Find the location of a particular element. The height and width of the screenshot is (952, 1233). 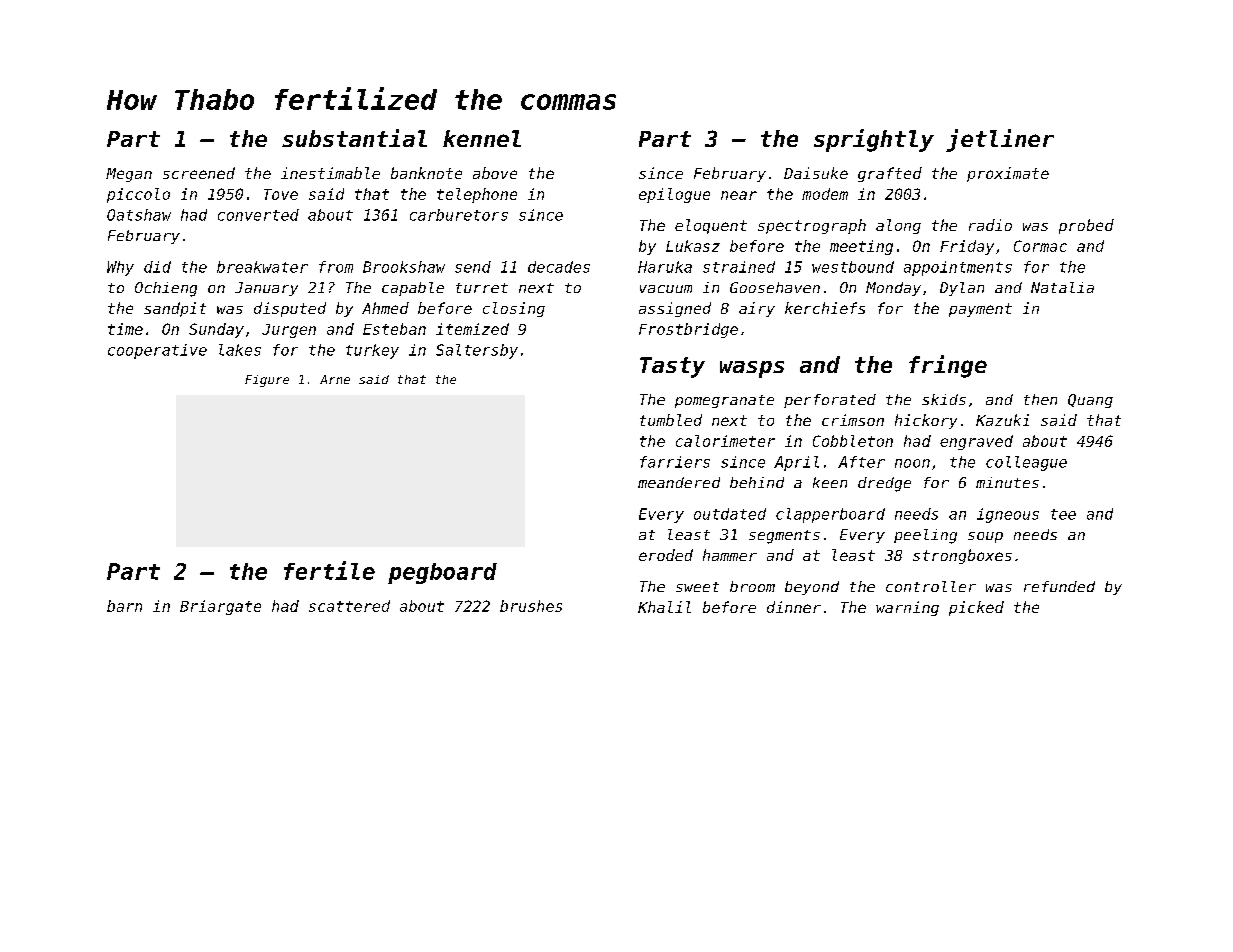

piccolo is located at coordinates (138, 195).
